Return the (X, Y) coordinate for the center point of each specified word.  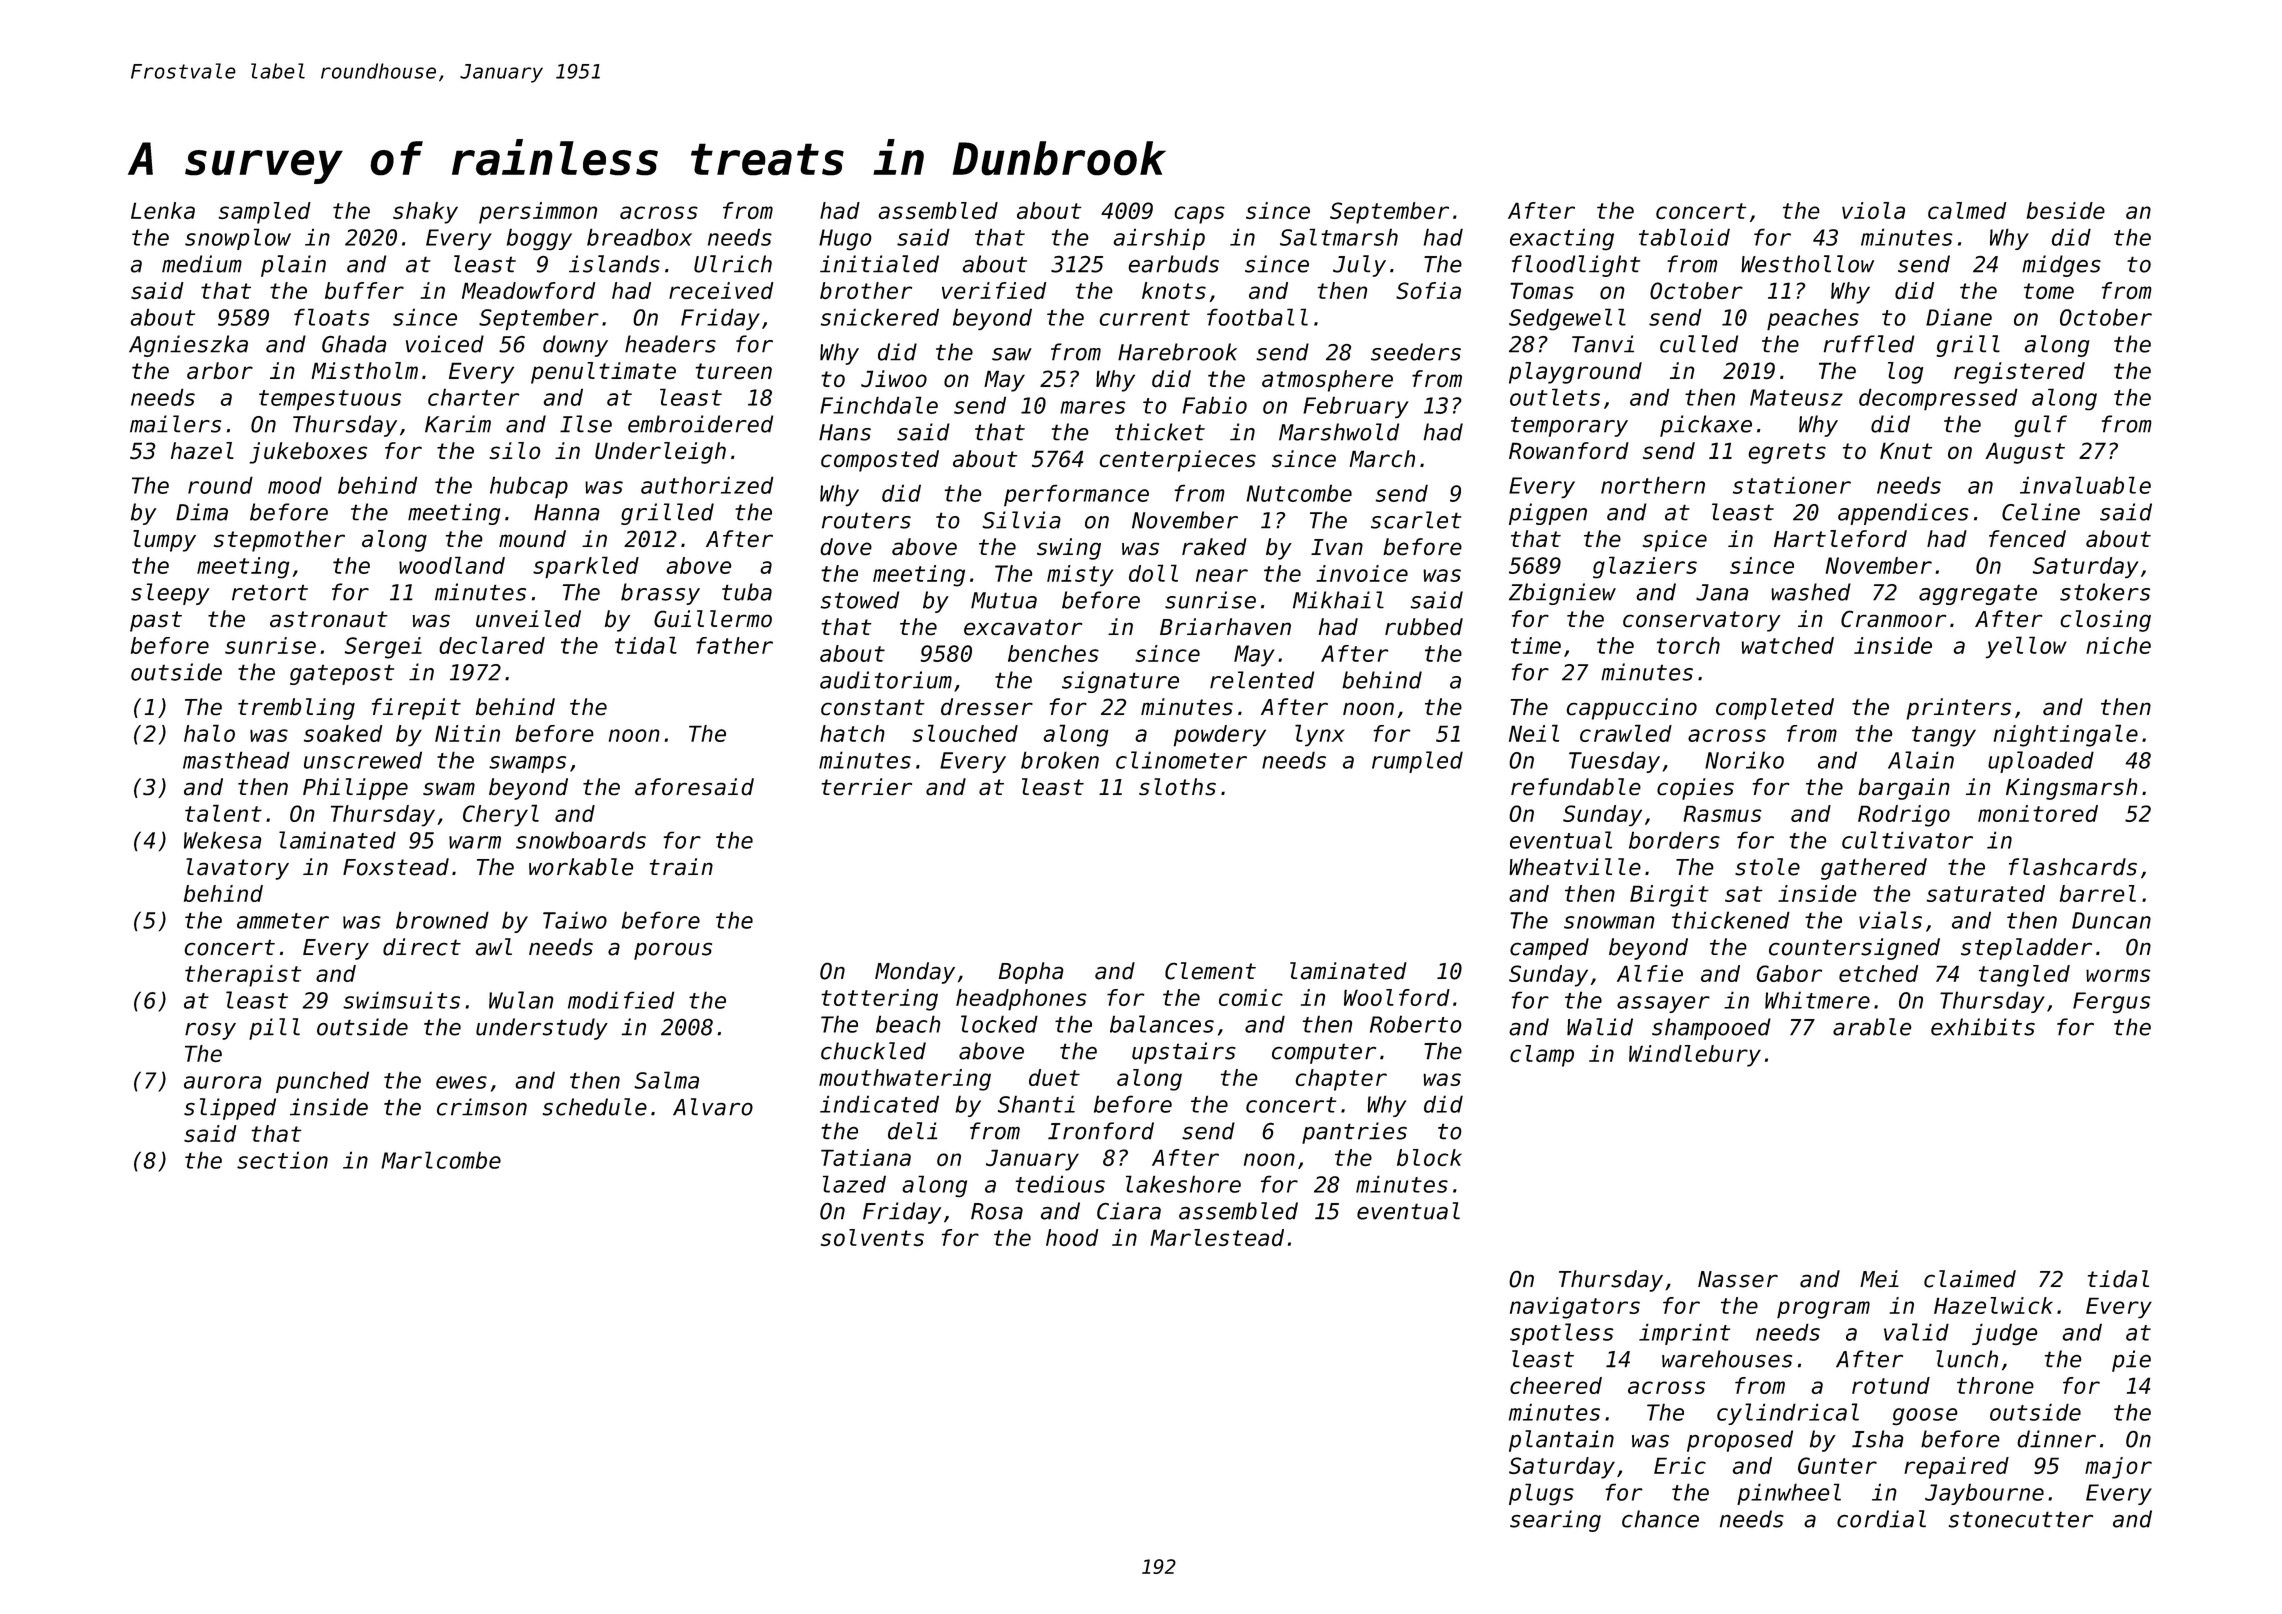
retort (270, 592)
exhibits (1983, 1027)
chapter (1341, 1080)
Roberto (1416, 1024)
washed (1811, 592)
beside (2066, 210)
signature (1120, 682)
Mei (1879, 1279)
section (282, 1160)
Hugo (845, 239)
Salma (666, 1080)
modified (621, 1000)
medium (202, 264)
